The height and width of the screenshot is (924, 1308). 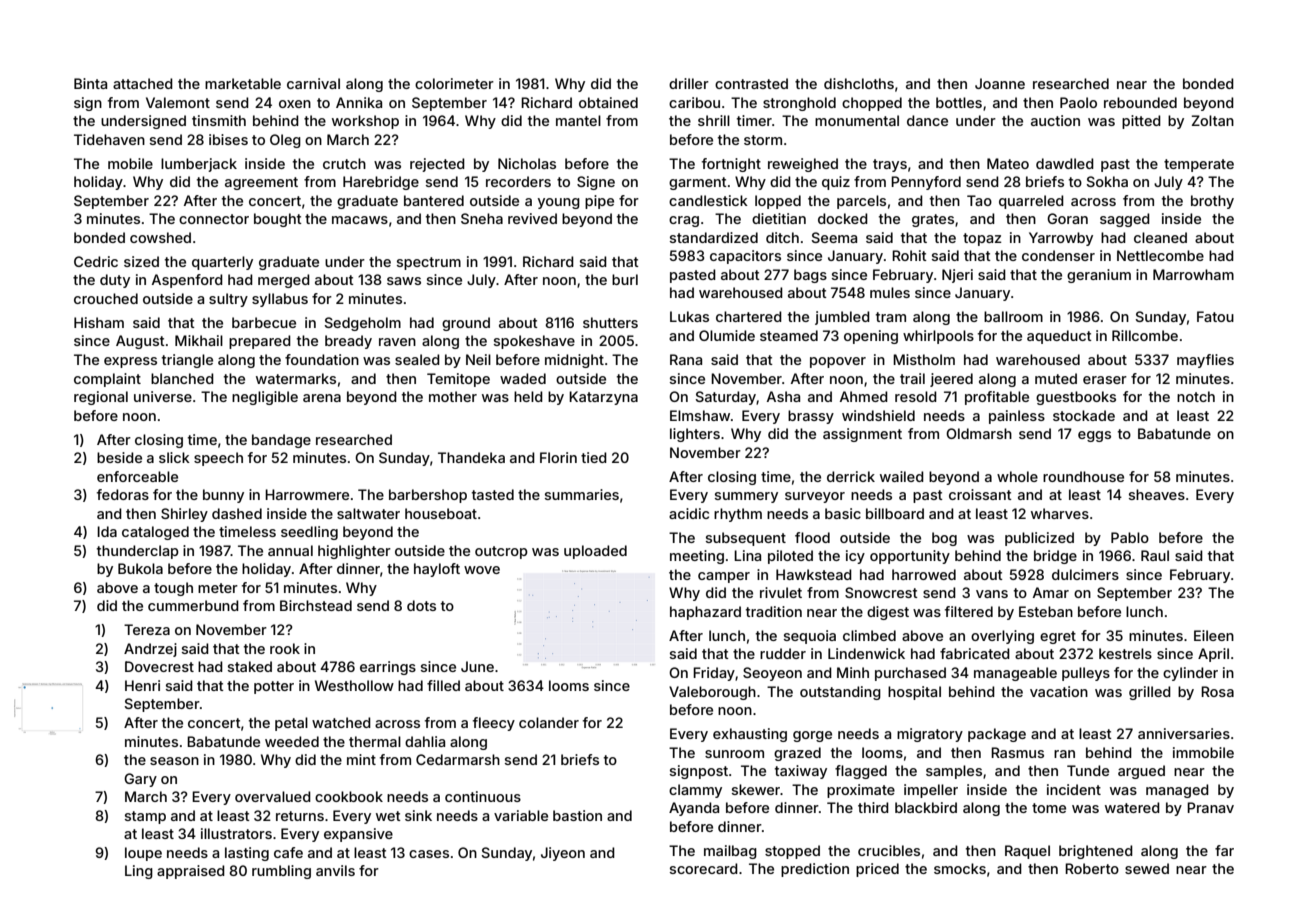 I want to click on spectrum, so click(x=429, y=263).
